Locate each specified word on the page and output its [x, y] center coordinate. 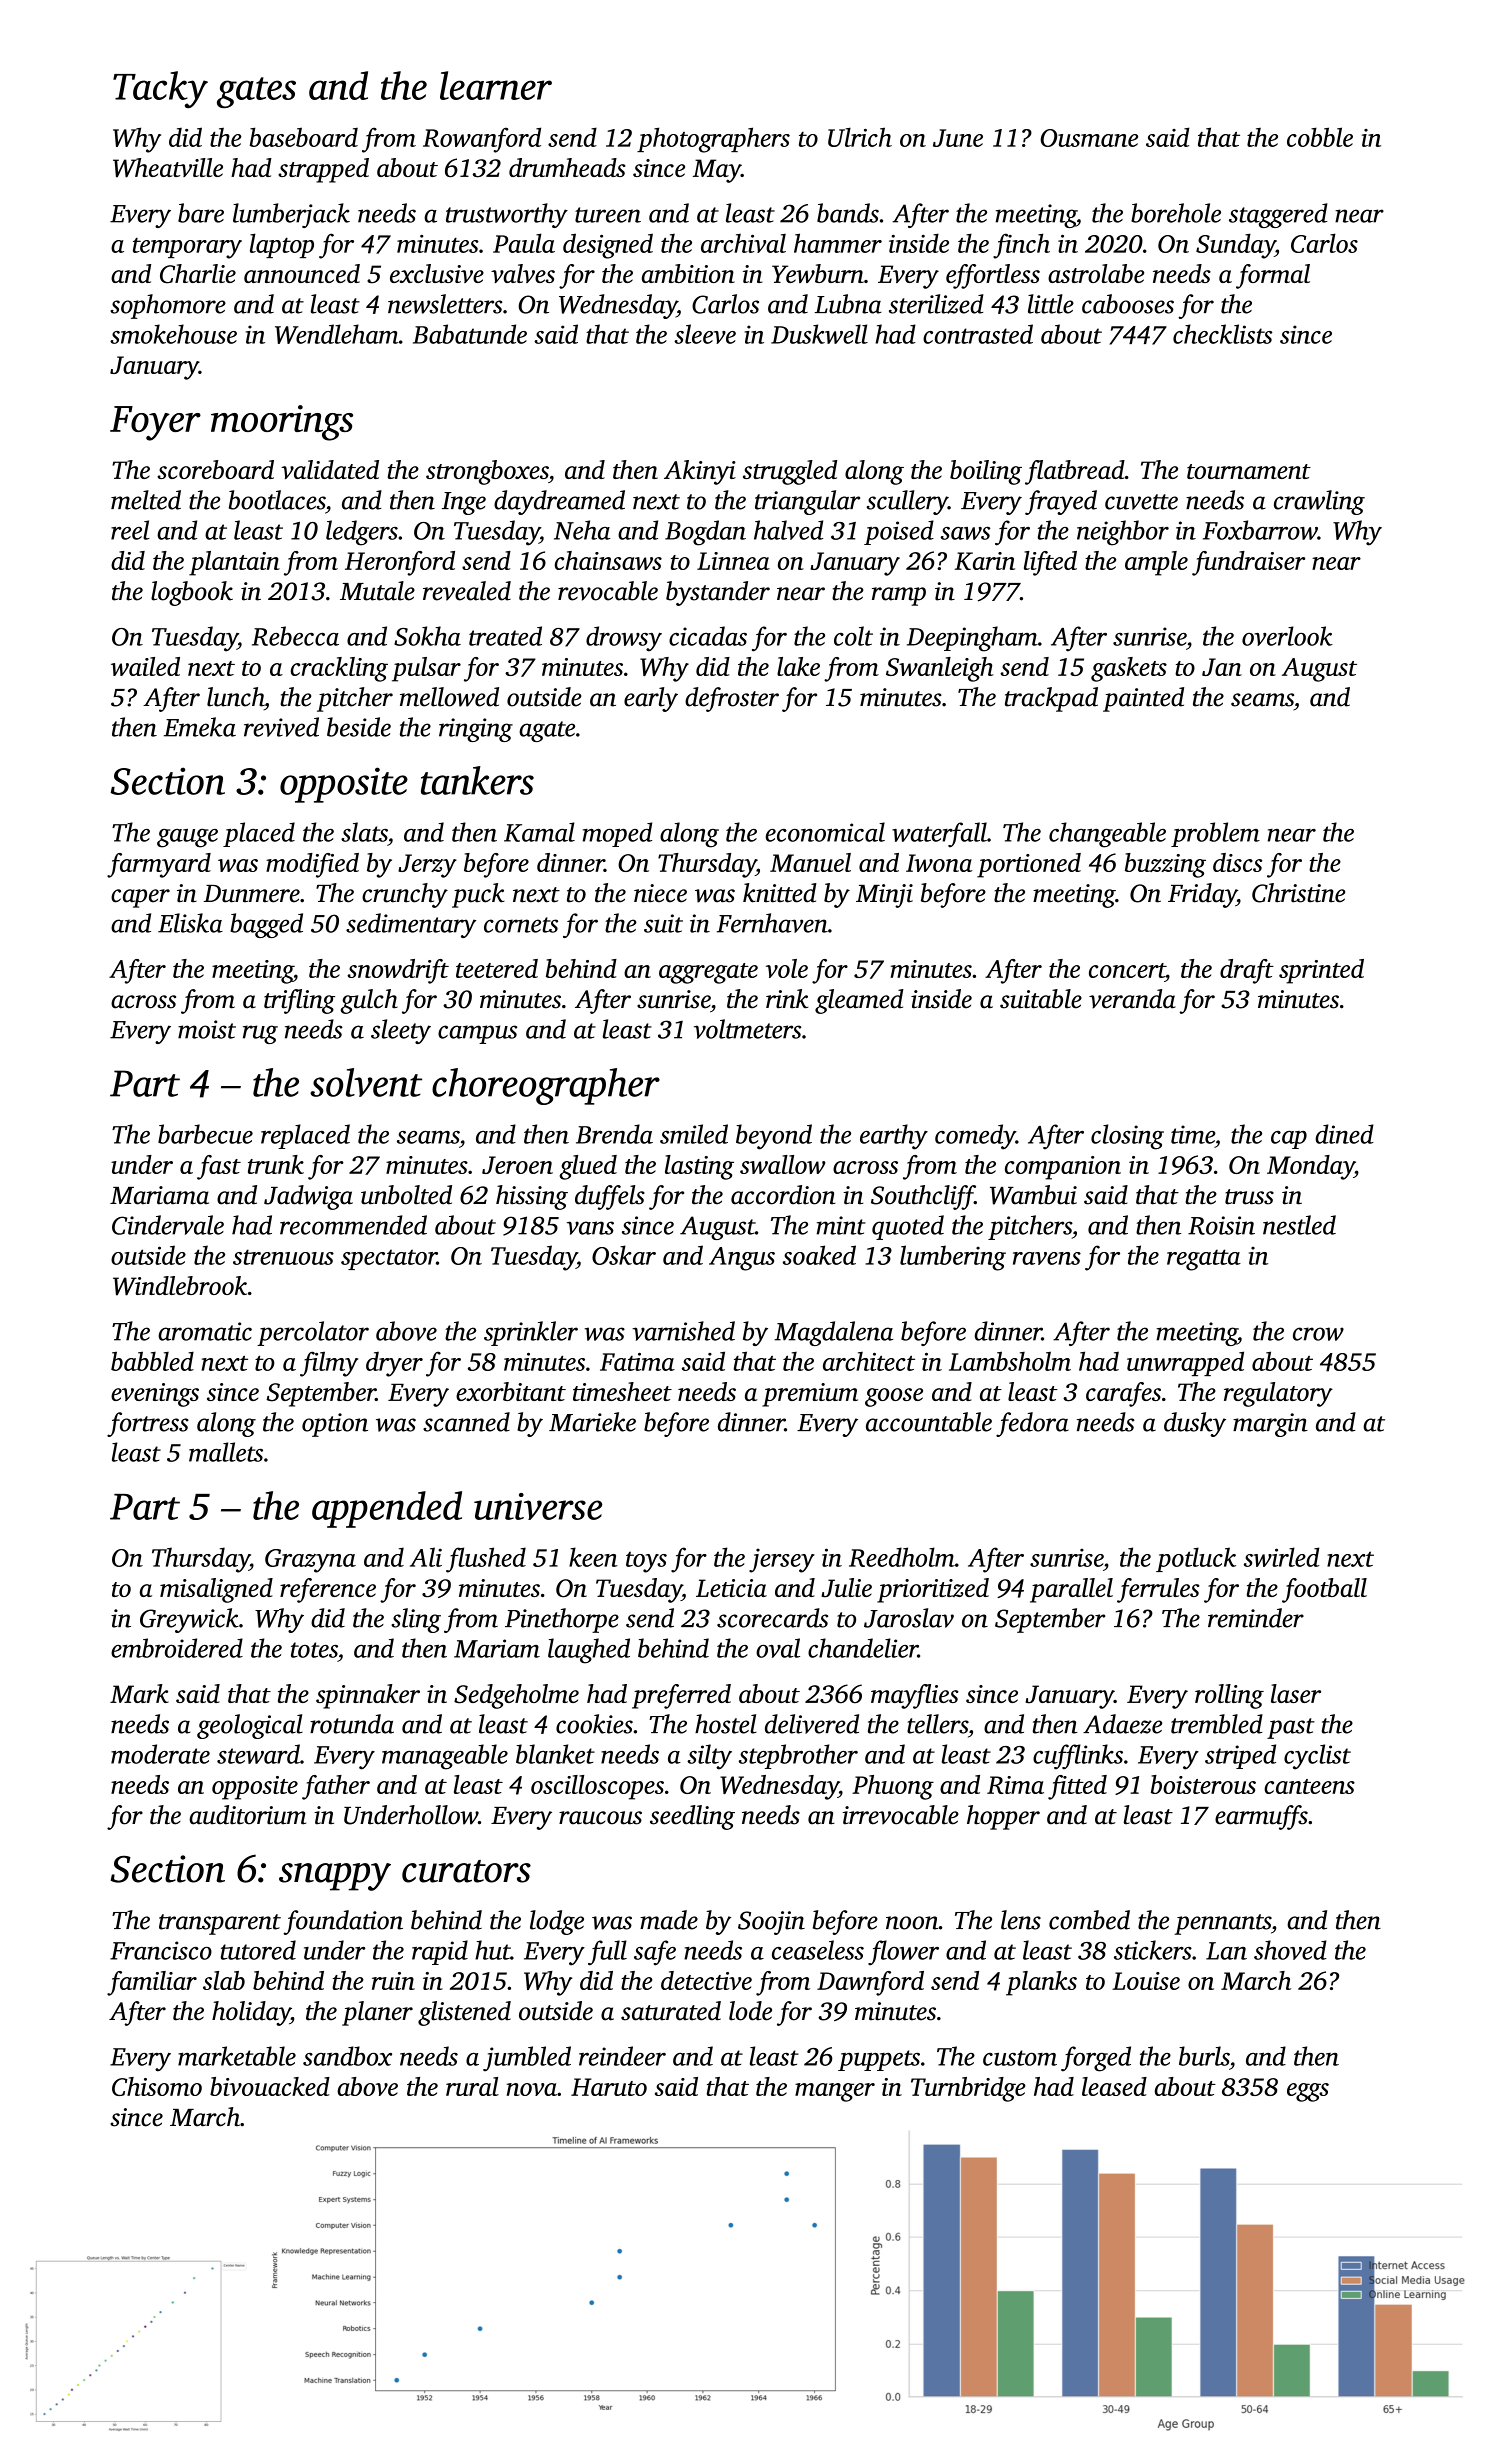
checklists [1222, 334]
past [1291, 1728]
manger [835, 2092]
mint [841, 1225]
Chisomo [157, 2086]
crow [1318, 1334]
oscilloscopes [597, 1787]
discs [1237, 862]
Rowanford [482, 140]
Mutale [377, 591]
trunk [276, 1164]
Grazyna [310, 1561]
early [651, 699]
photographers [713, 140]
